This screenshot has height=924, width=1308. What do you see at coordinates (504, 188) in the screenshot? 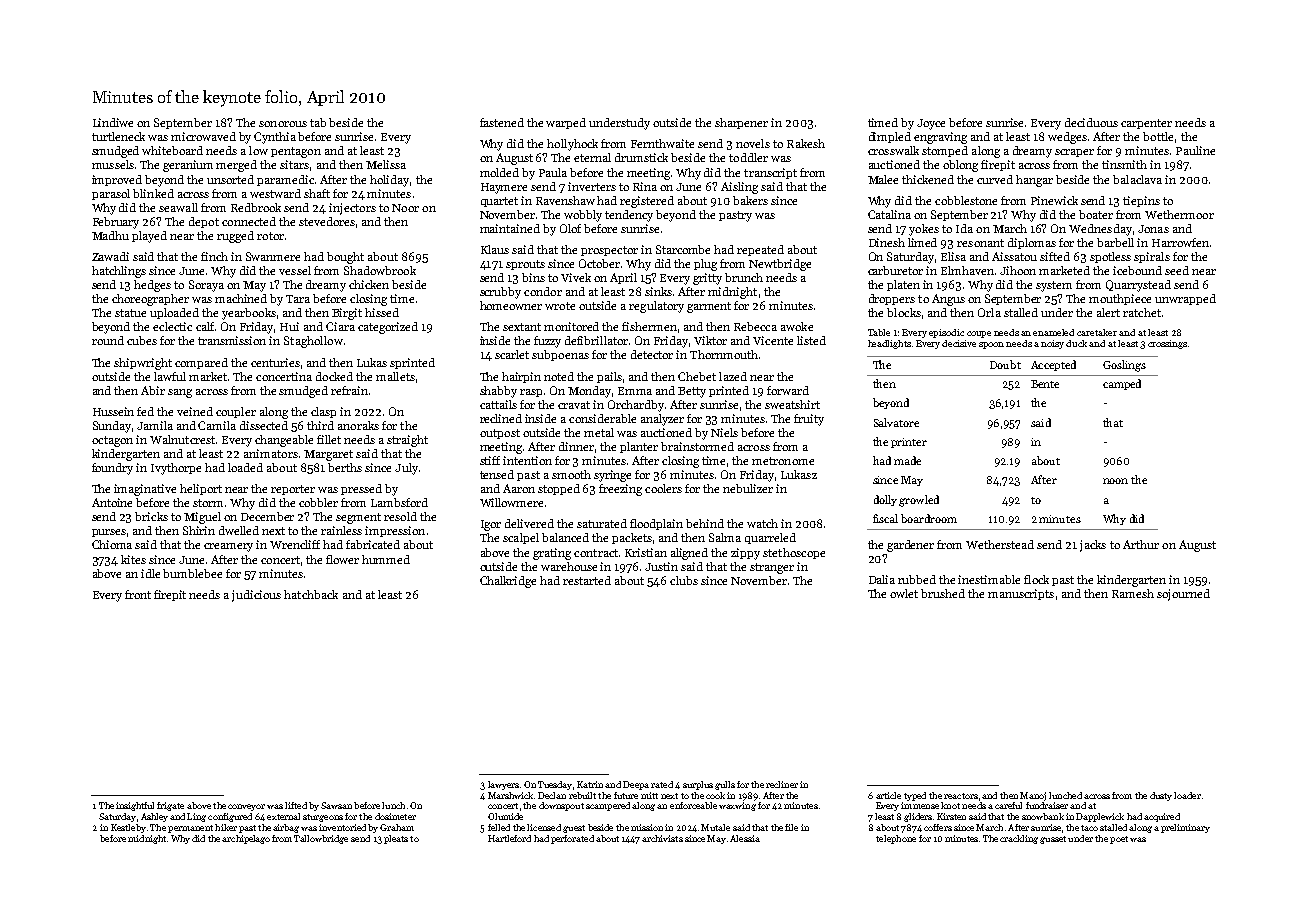
I see `Haymere` at bounding box center [504, 188].
